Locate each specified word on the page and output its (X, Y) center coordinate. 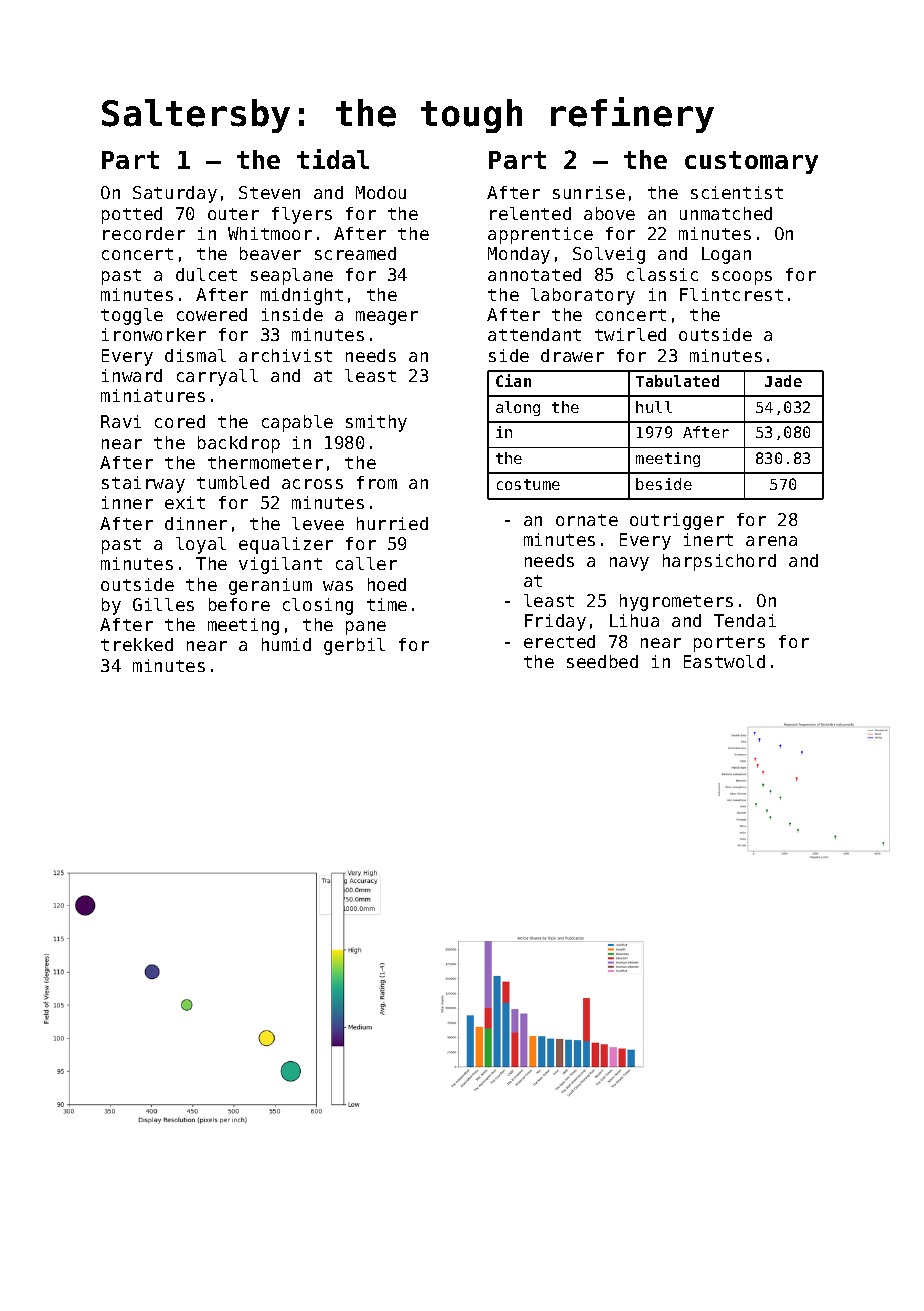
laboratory (583, 296)
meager (387, 318)
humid (286, 644)
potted (132, 215)
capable (297, 423)
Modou (381, 192)
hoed (387, 584)
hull (654, 407)
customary (751, 162)
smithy (376, 423)
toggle (132, 316)
